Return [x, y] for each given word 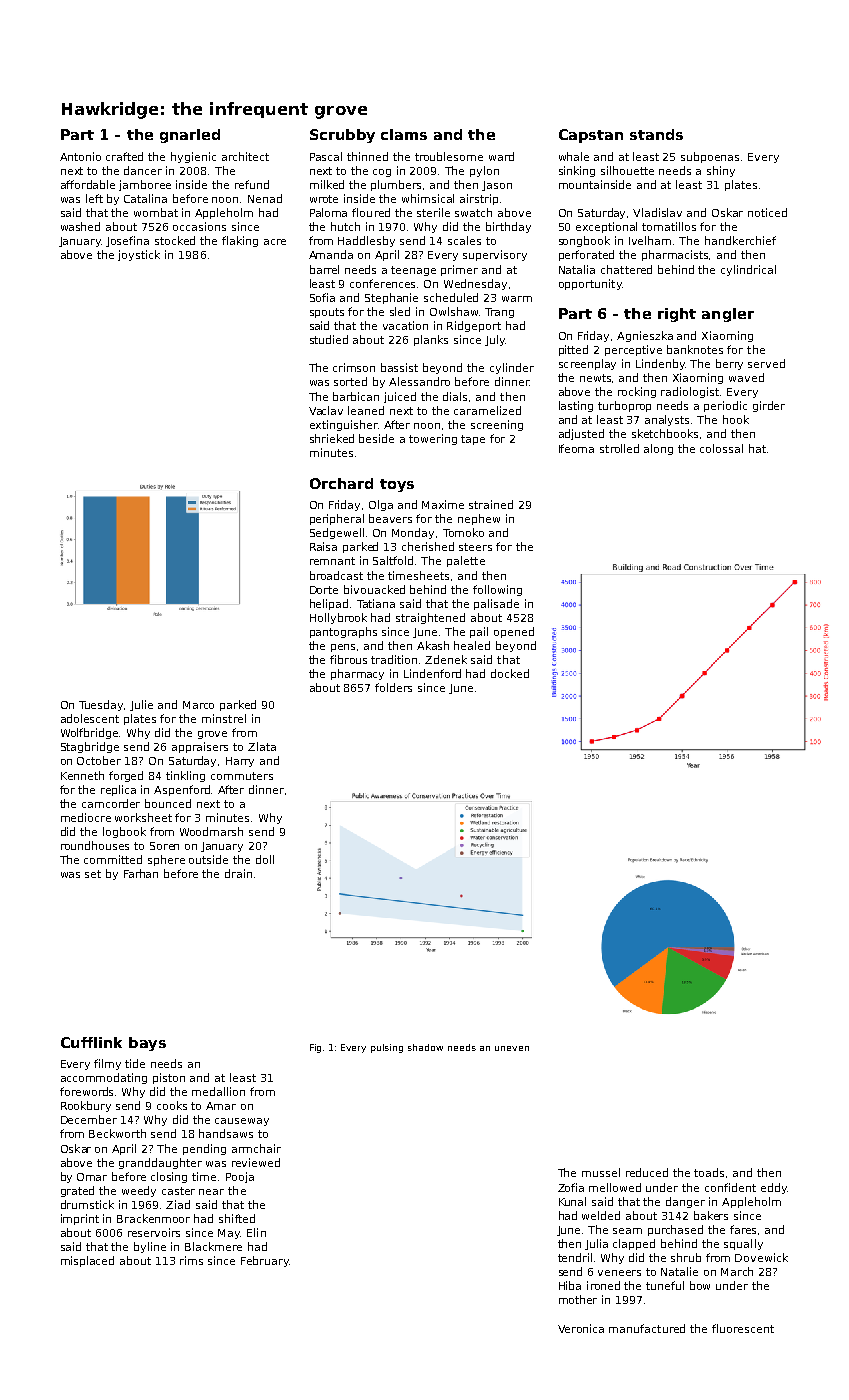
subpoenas [710, 157]
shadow [425, 1047]
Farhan [141, 873]
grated [77, 1191]
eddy [774, 1188]
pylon [484, 171]
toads [709, 1172]
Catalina [145, 198]
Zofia [571, 1187]
